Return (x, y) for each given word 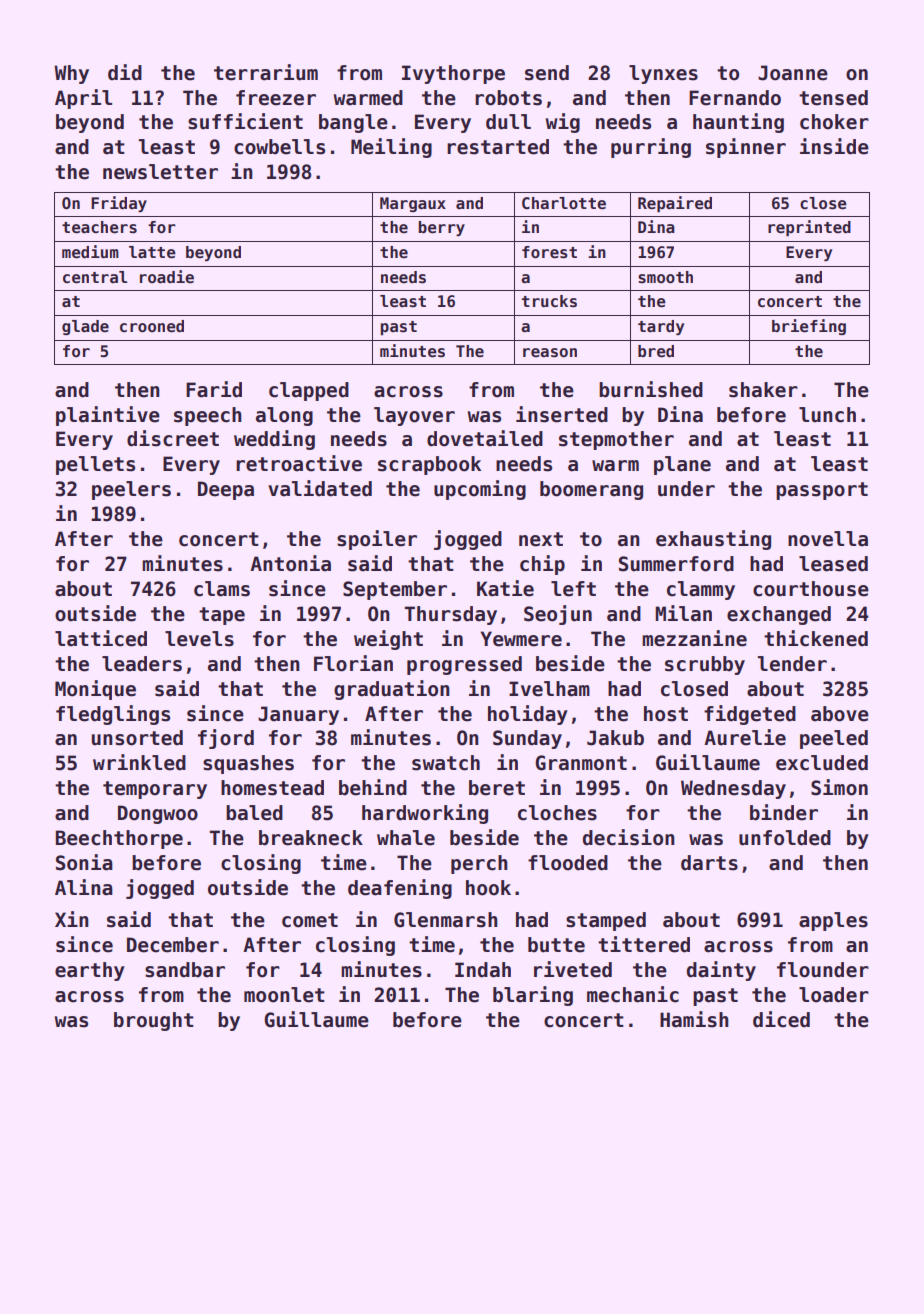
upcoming (480, 490)
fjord (226, 739)
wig (563, 123)
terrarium (266, 72)
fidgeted (750, 715)
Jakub (615, 738)
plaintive (108, 416)
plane (682, 465)
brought (154, 1021)
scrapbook (429, 465)
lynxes (663, 74)
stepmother (616, 440)
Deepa (226, 490)
